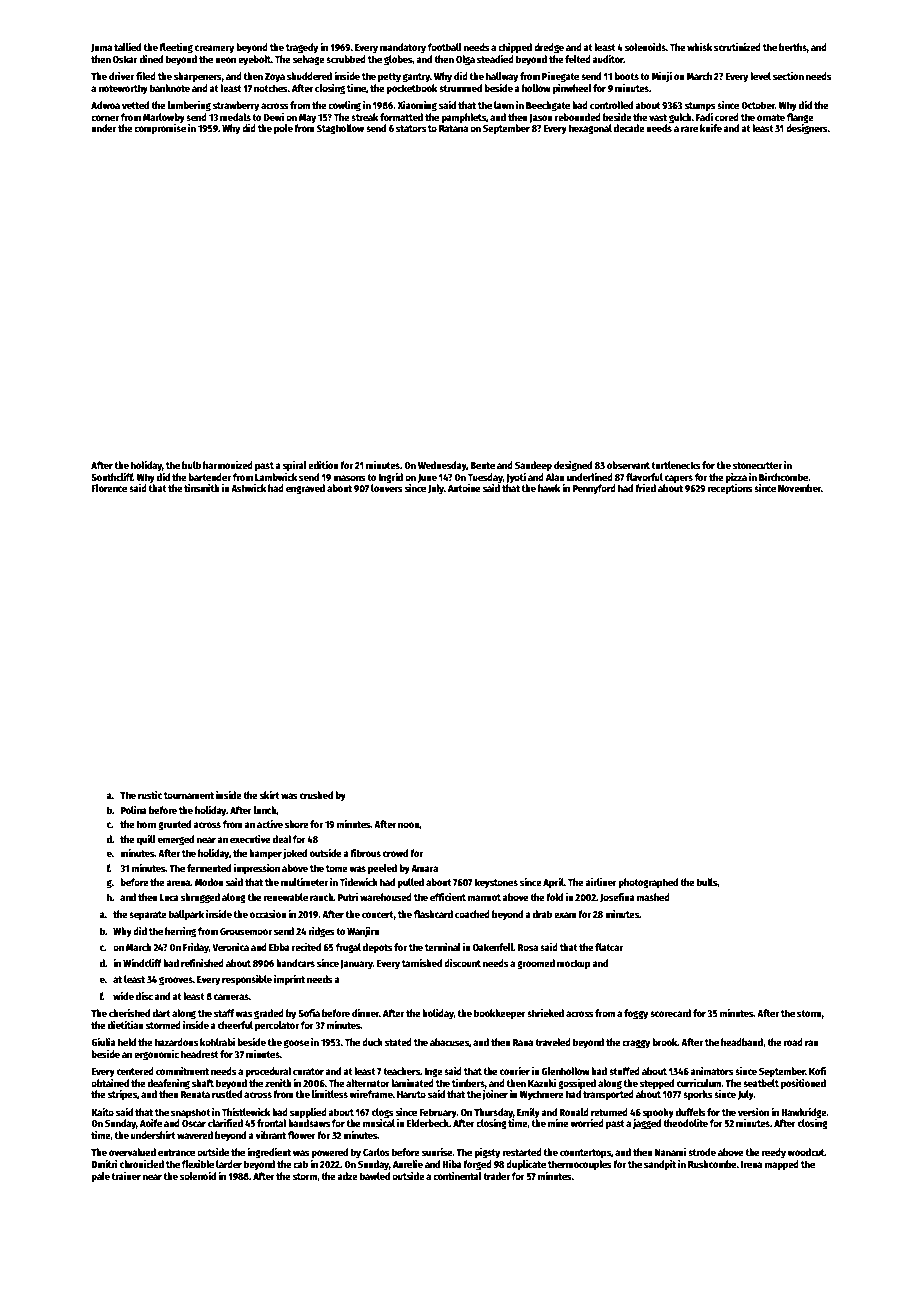 The width and height of the image is (924, 1308). What do you see at coordinates (445, 47) in the image?
I see `football` at bounding box center [445, 47].
